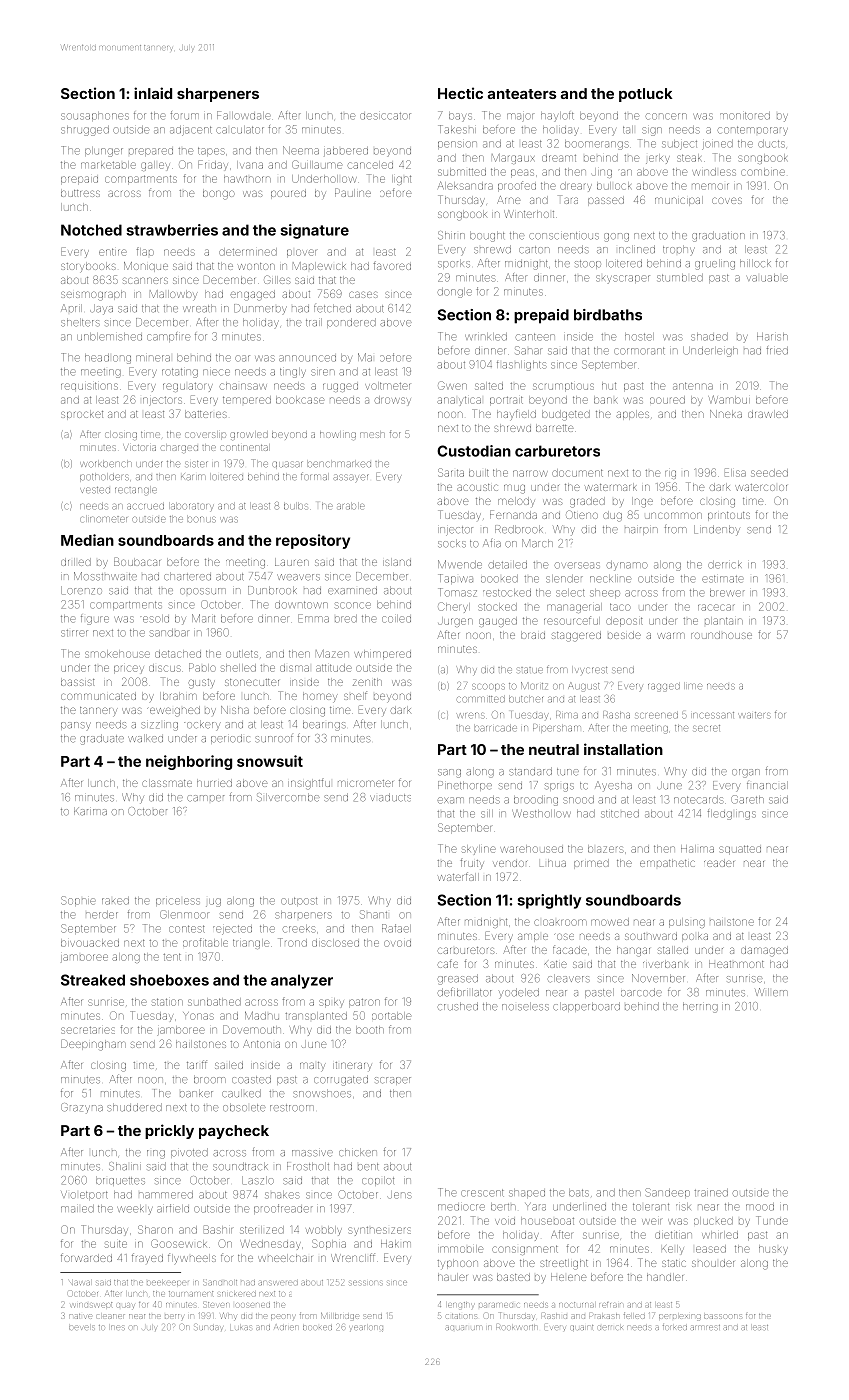 The image size is (849, 1400). What do you see at coordinates (667, 1193) in the image?
I see `Sandeep` at bounding box center [667, 1193].
